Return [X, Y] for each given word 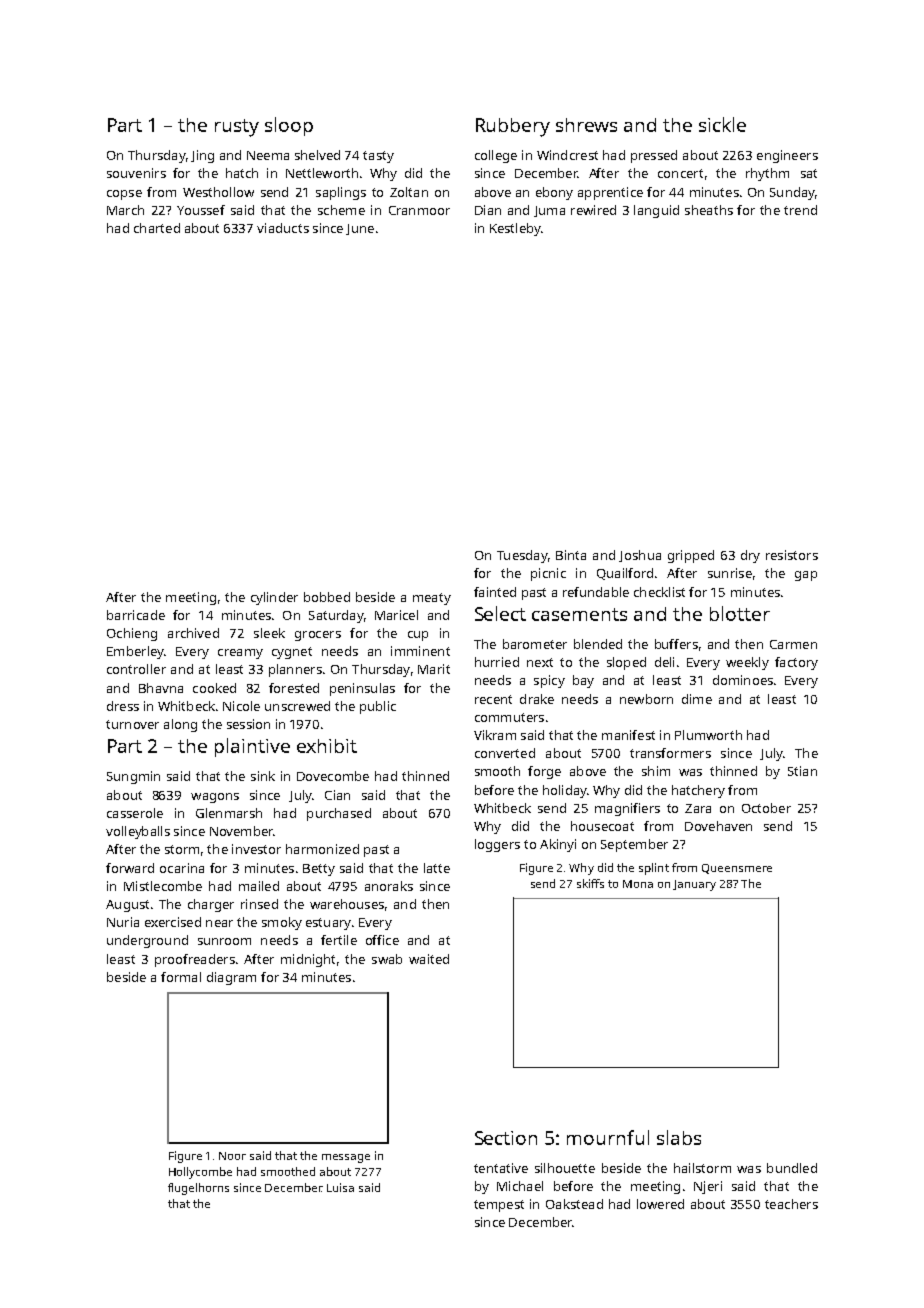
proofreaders [195, 960]
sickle [722, 124]
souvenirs [136, 173]
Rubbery [513, 127]
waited [429, 959]
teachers [791, 1204]
